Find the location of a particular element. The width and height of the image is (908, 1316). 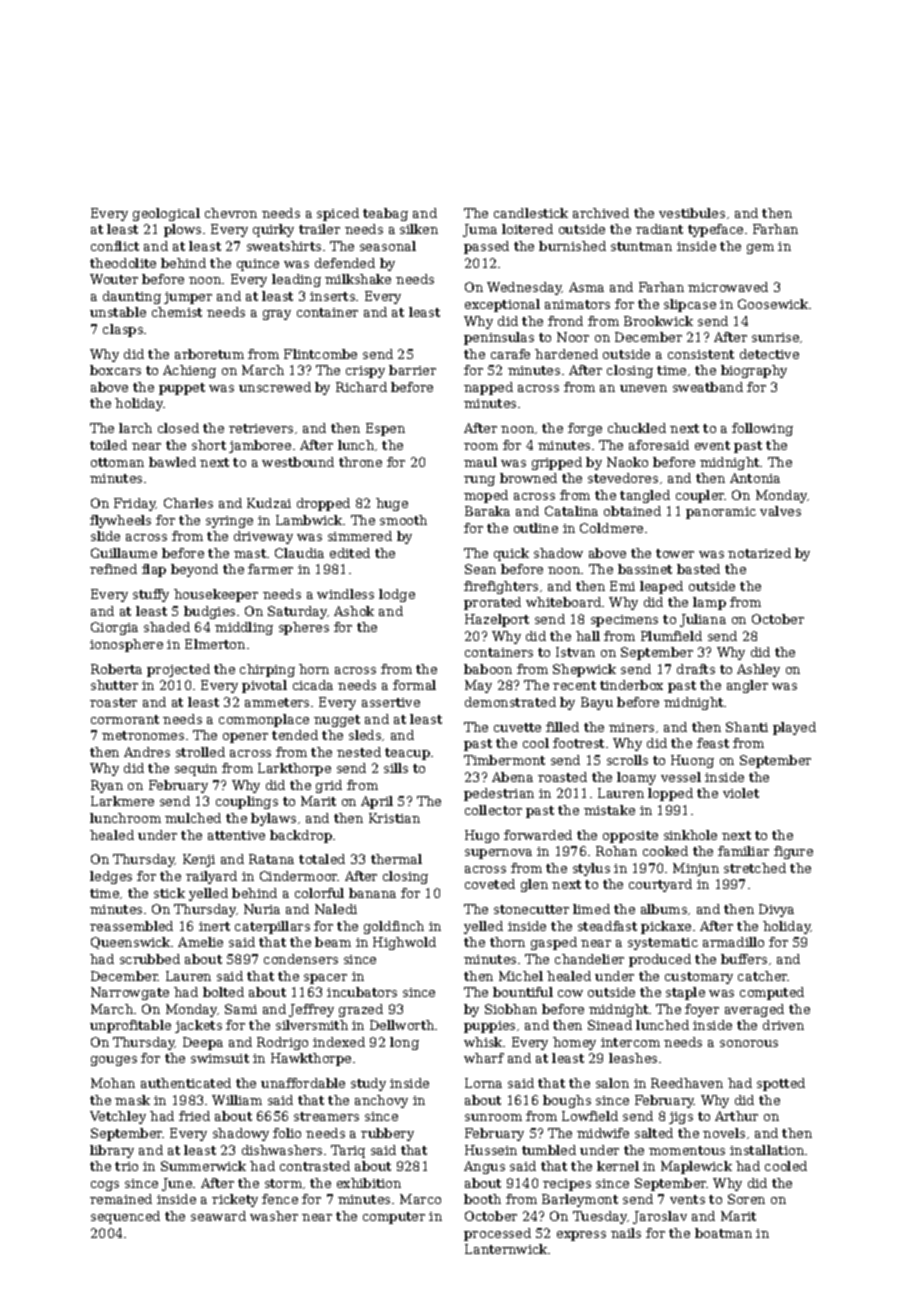

Saturday is located at coordinates (297, 612).
